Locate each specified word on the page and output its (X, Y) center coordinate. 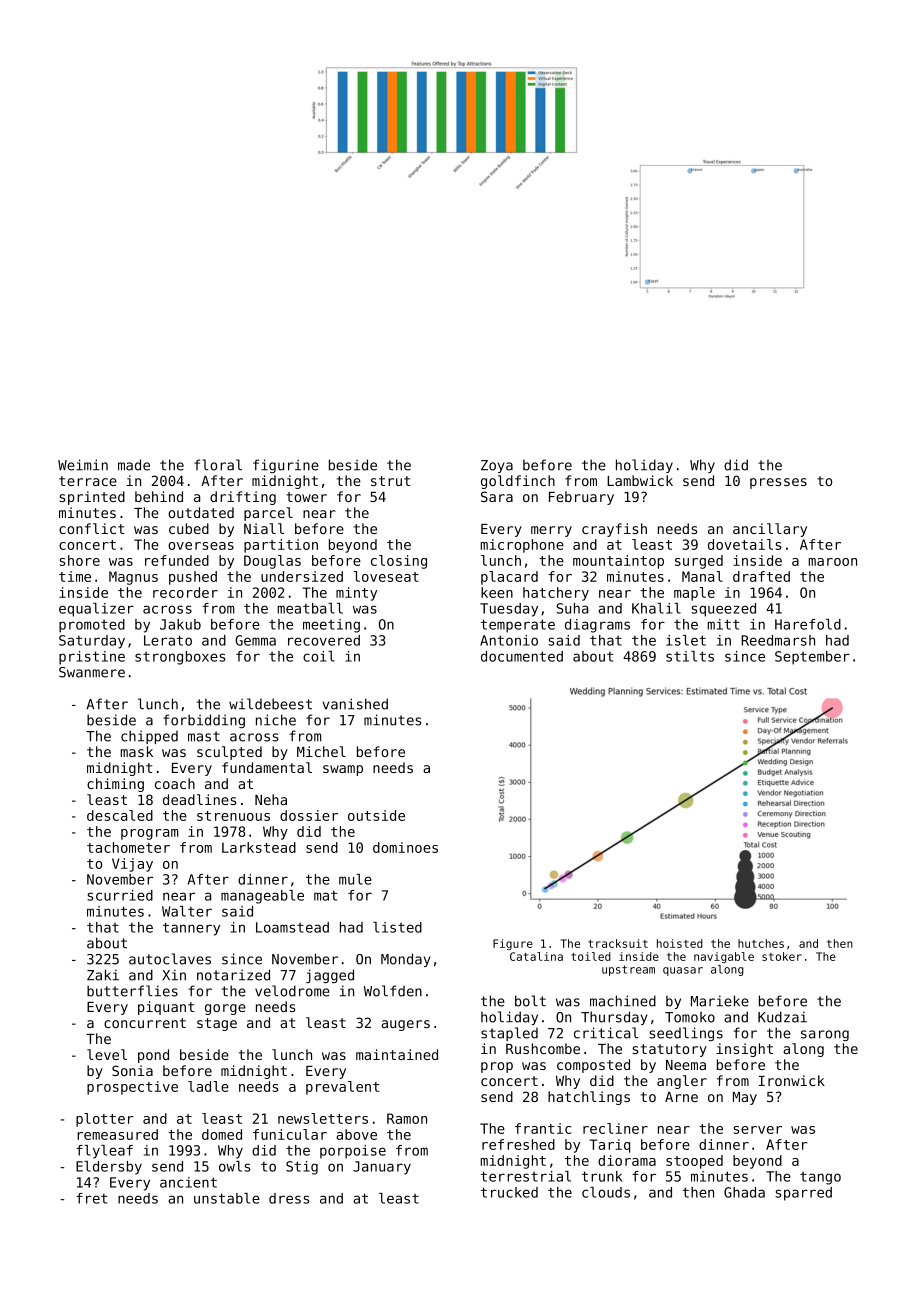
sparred (803, 1194)
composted (593, 1066)
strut (391, 481)
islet (686, 640)
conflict (92, 528)
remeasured (117, 1134)
